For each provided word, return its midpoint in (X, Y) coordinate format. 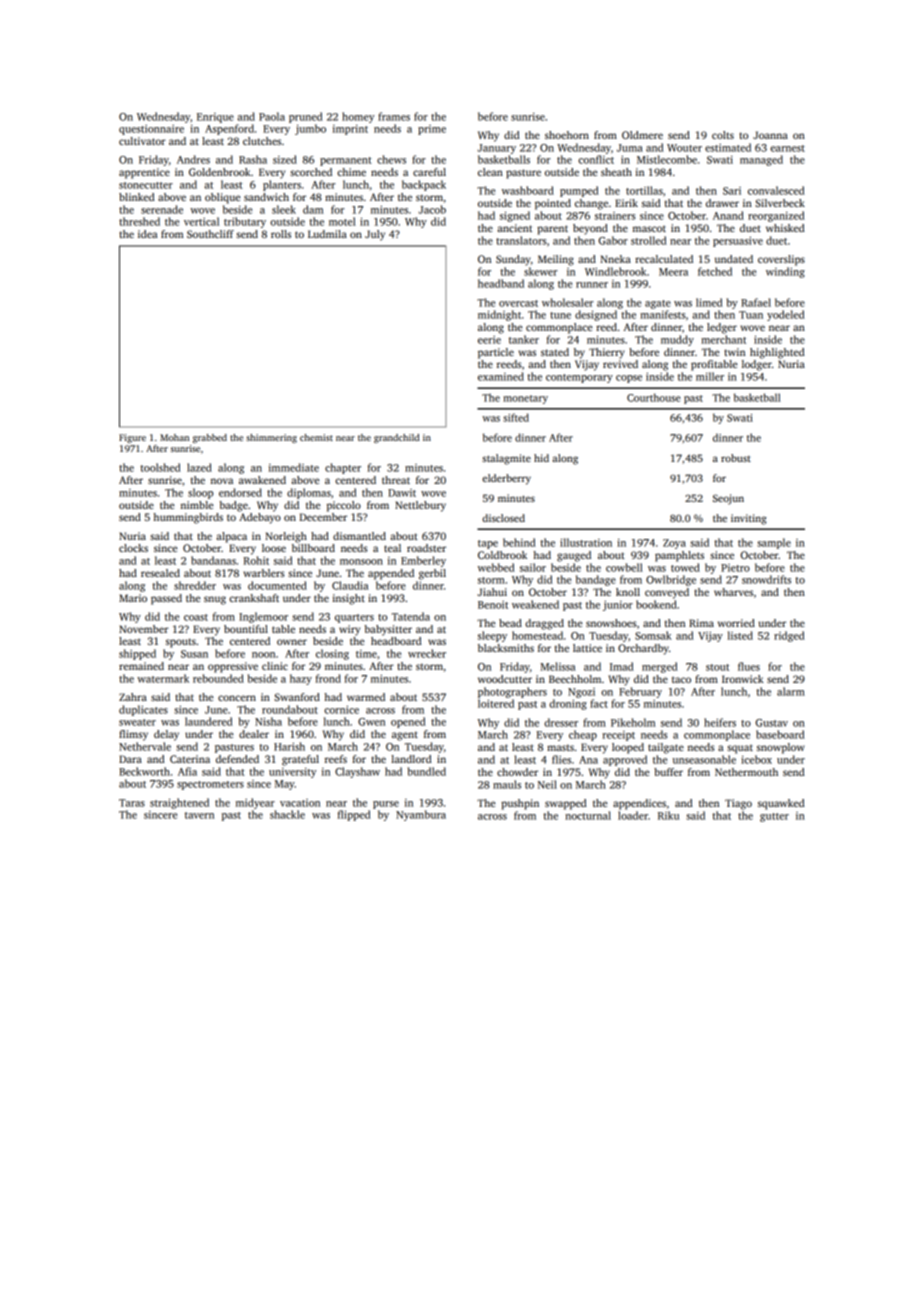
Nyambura (421, 815)
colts (723, 135)
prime (432, 130)
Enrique (215, 118)
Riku (668, 815)
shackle (287, 814)
